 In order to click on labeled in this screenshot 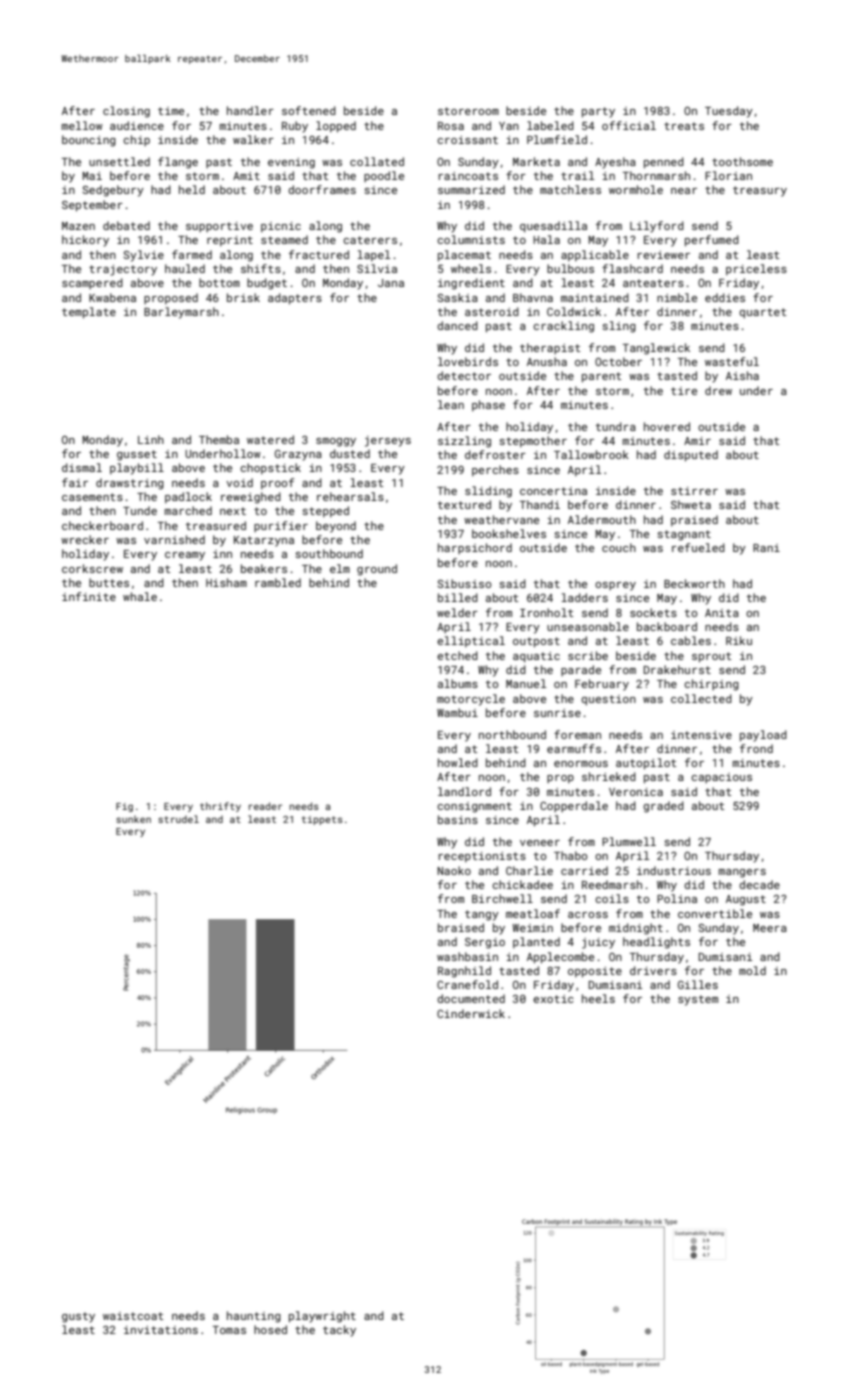, I will do `click(550, 125)`.
